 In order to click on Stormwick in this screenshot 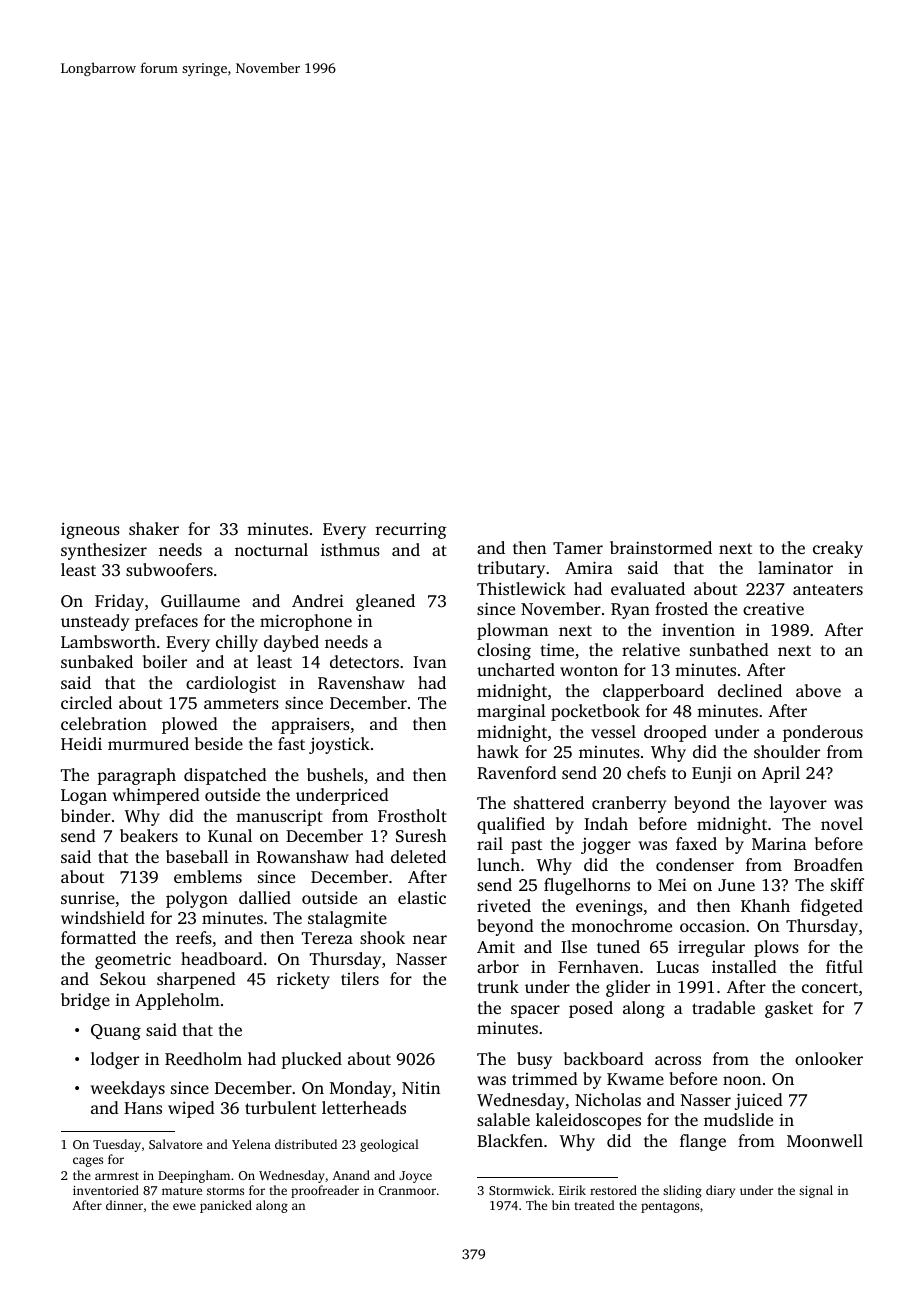, I will do `click(520, 1190)`.
